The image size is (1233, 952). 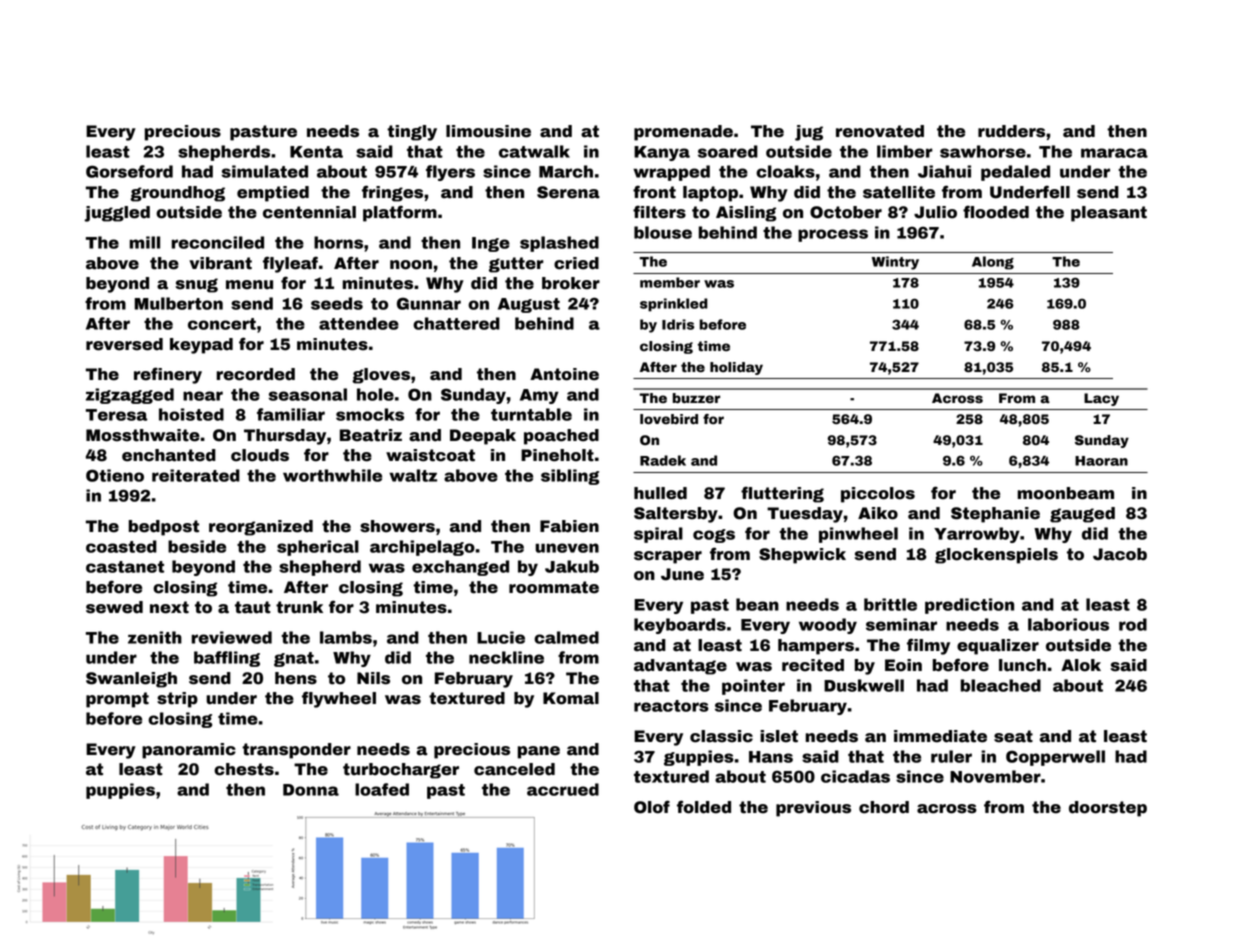 What do you see at coordinates (129, 171) in the document?
I see `Gorseford` at bounding box center [129, 171].
